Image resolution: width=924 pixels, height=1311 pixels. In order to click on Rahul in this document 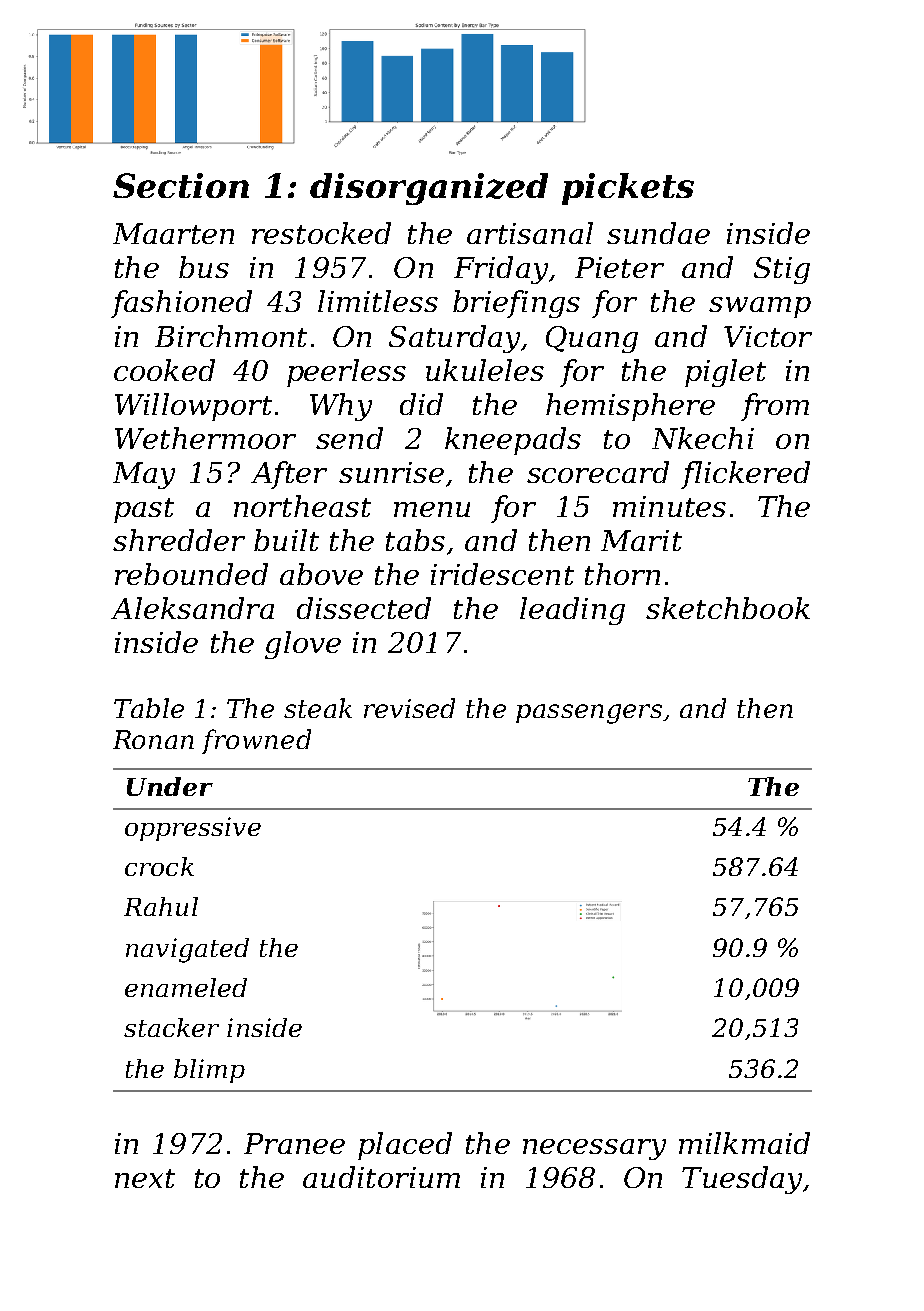, I will do `click(161, 906)`.
